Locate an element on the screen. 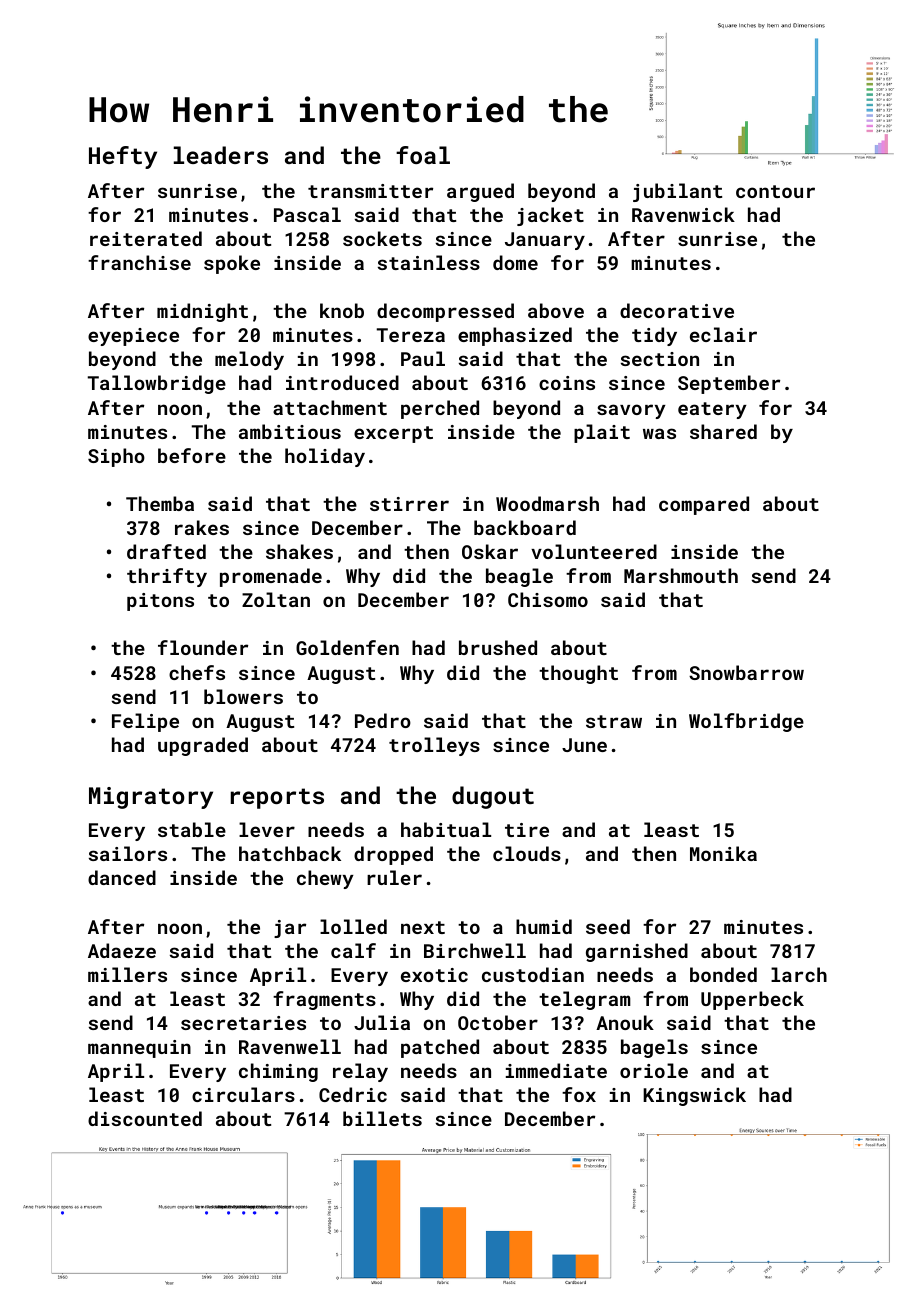 This screenshot has width=924, height=1311. Pedro is located at coordinates (383, 720).
